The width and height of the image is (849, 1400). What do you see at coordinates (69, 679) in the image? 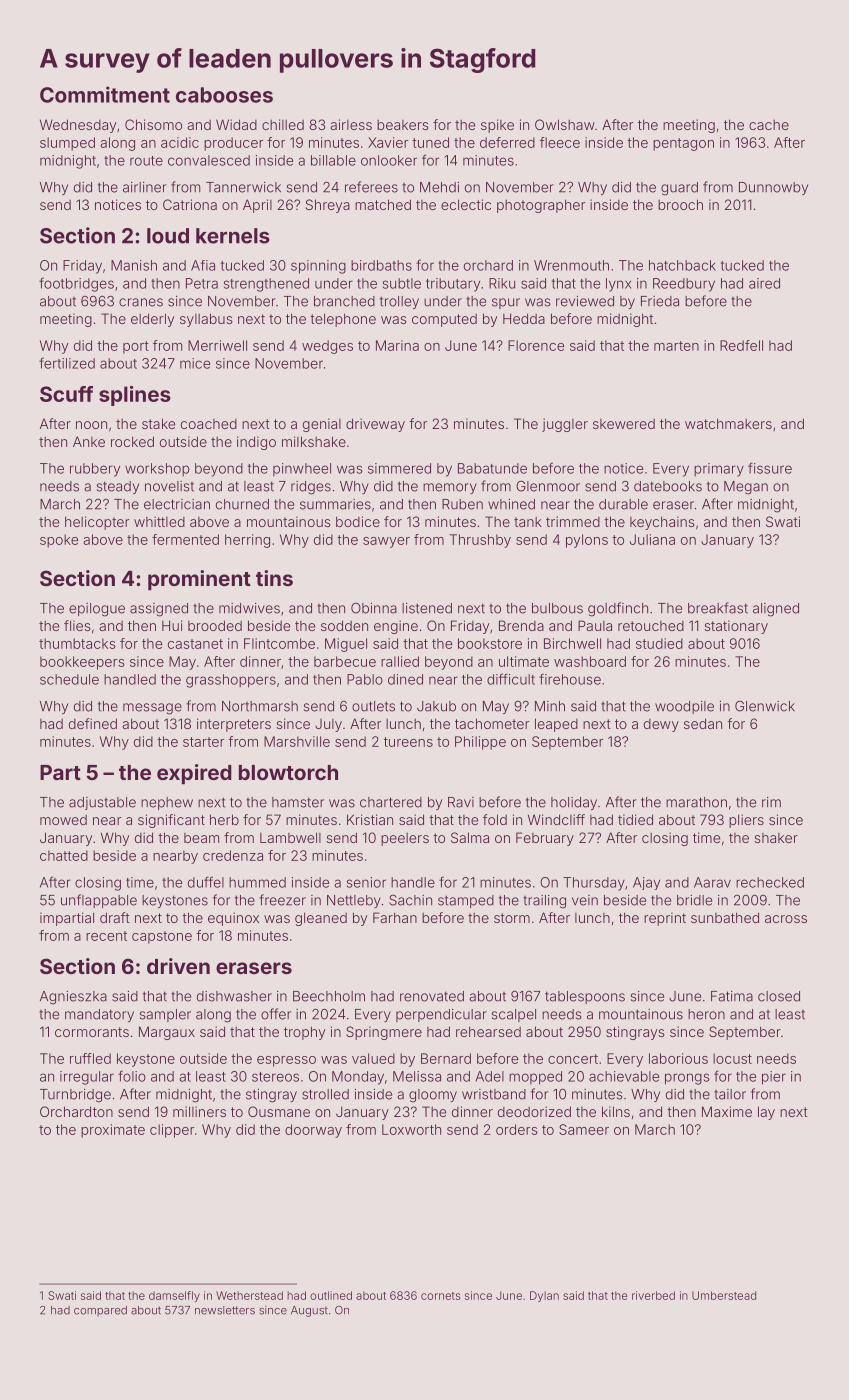
I see `schedule` at bounding box center [69, 679].
